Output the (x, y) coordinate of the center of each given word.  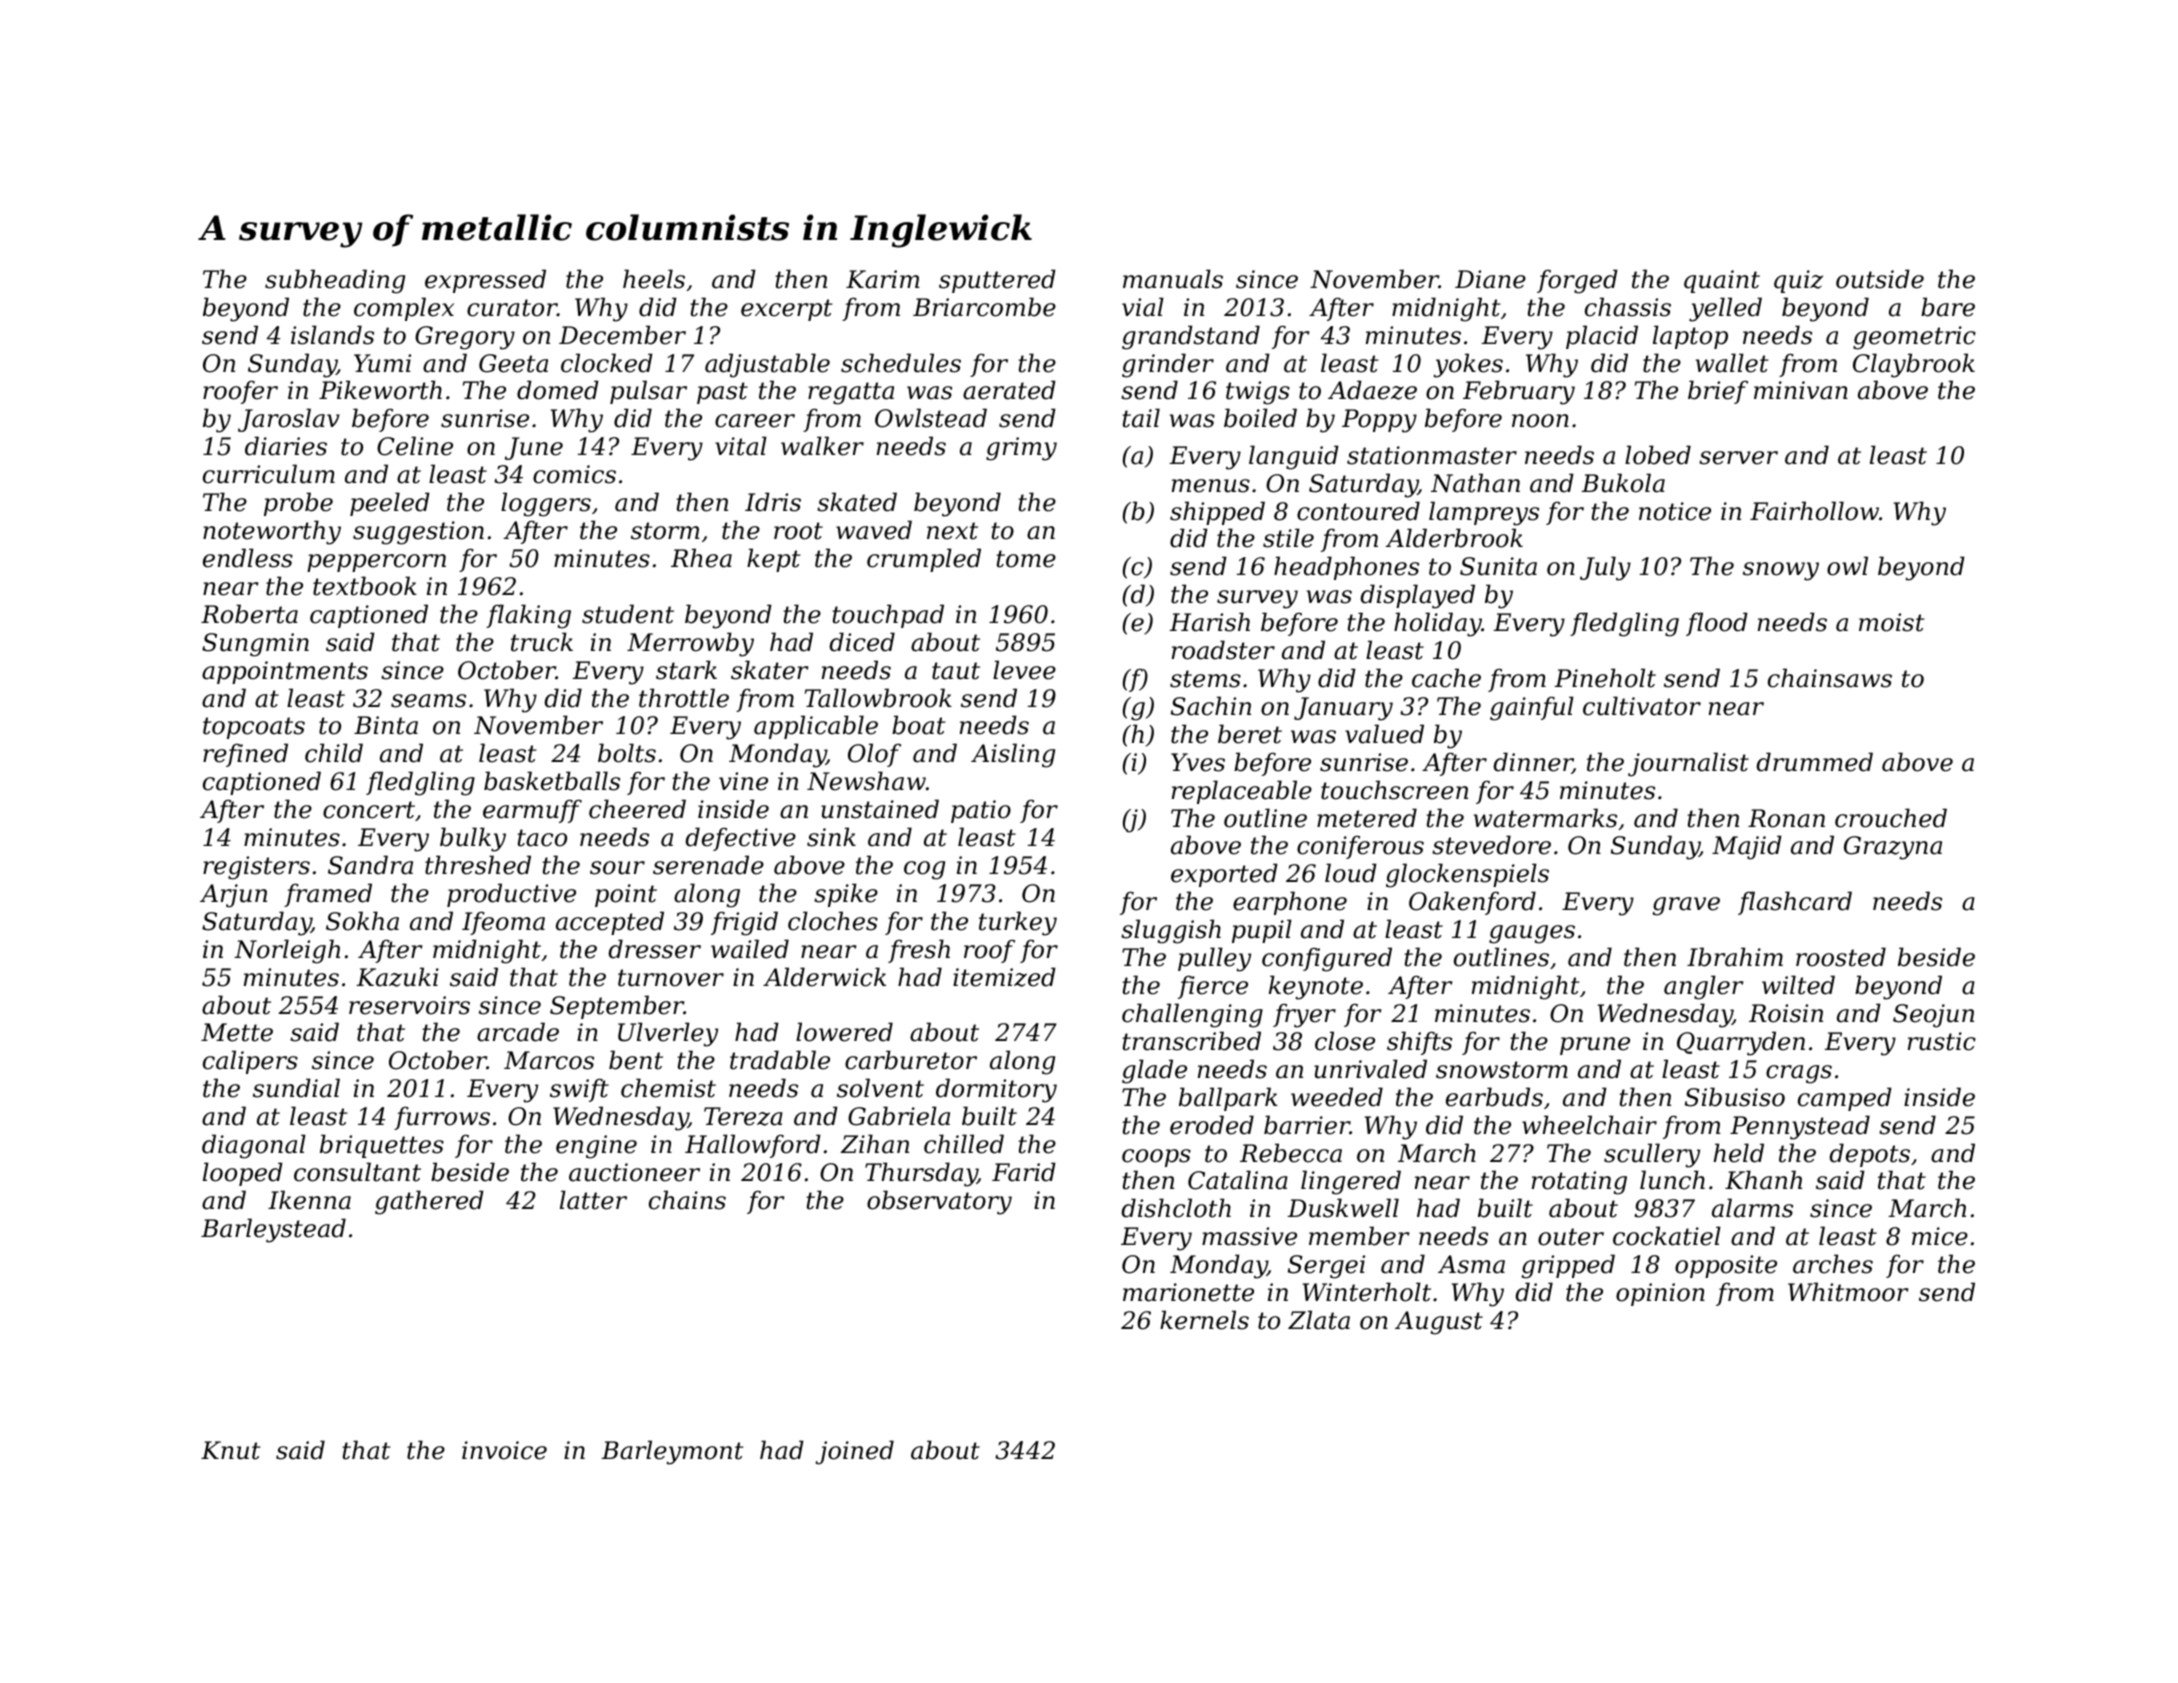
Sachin (1211, 706)
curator (512, 308)
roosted (1841, 957)
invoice (504, 1450)
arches (1833, 1264)
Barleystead (273, 1230)
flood (1717, 624)
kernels (1204, 1320)
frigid (744, 923)
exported (1224, 875)
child (334, 753)
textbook (365, 586)
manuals (1173, 279)
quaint (1722, 281)
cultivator (1642, 706)
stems (1205, 679)
